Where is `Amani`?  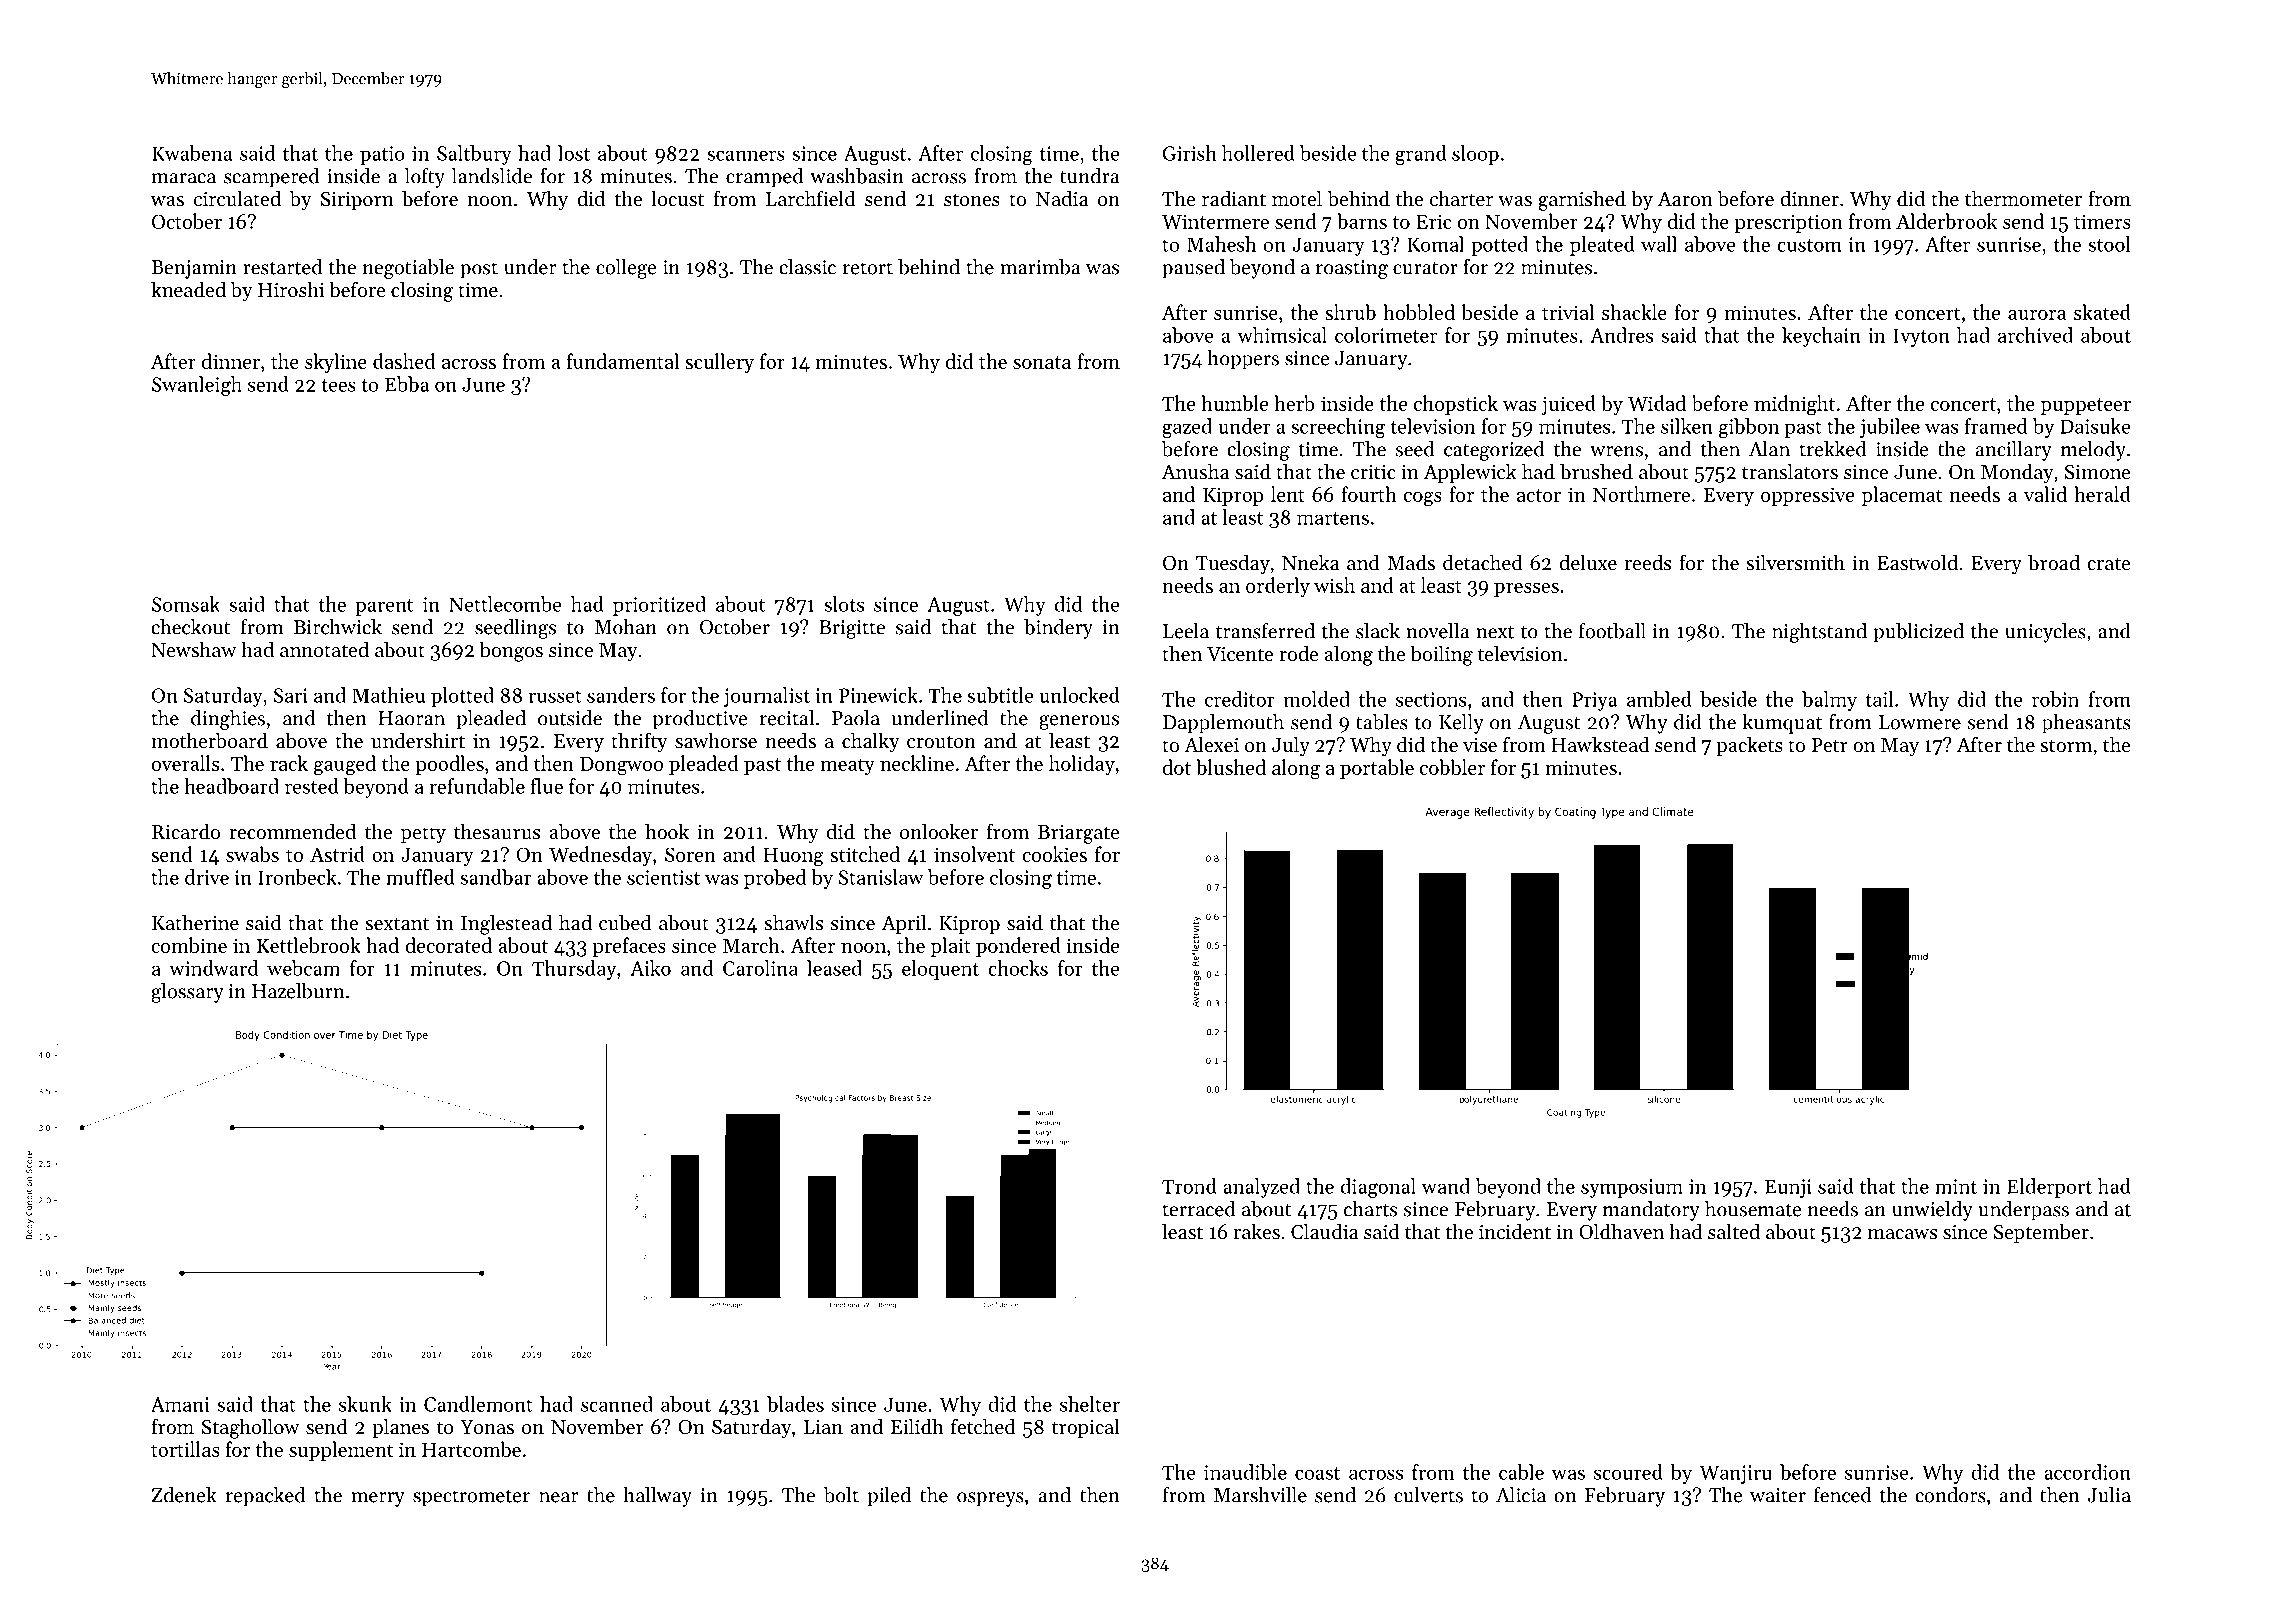 Amani is located at coordinates (180, 1404).
